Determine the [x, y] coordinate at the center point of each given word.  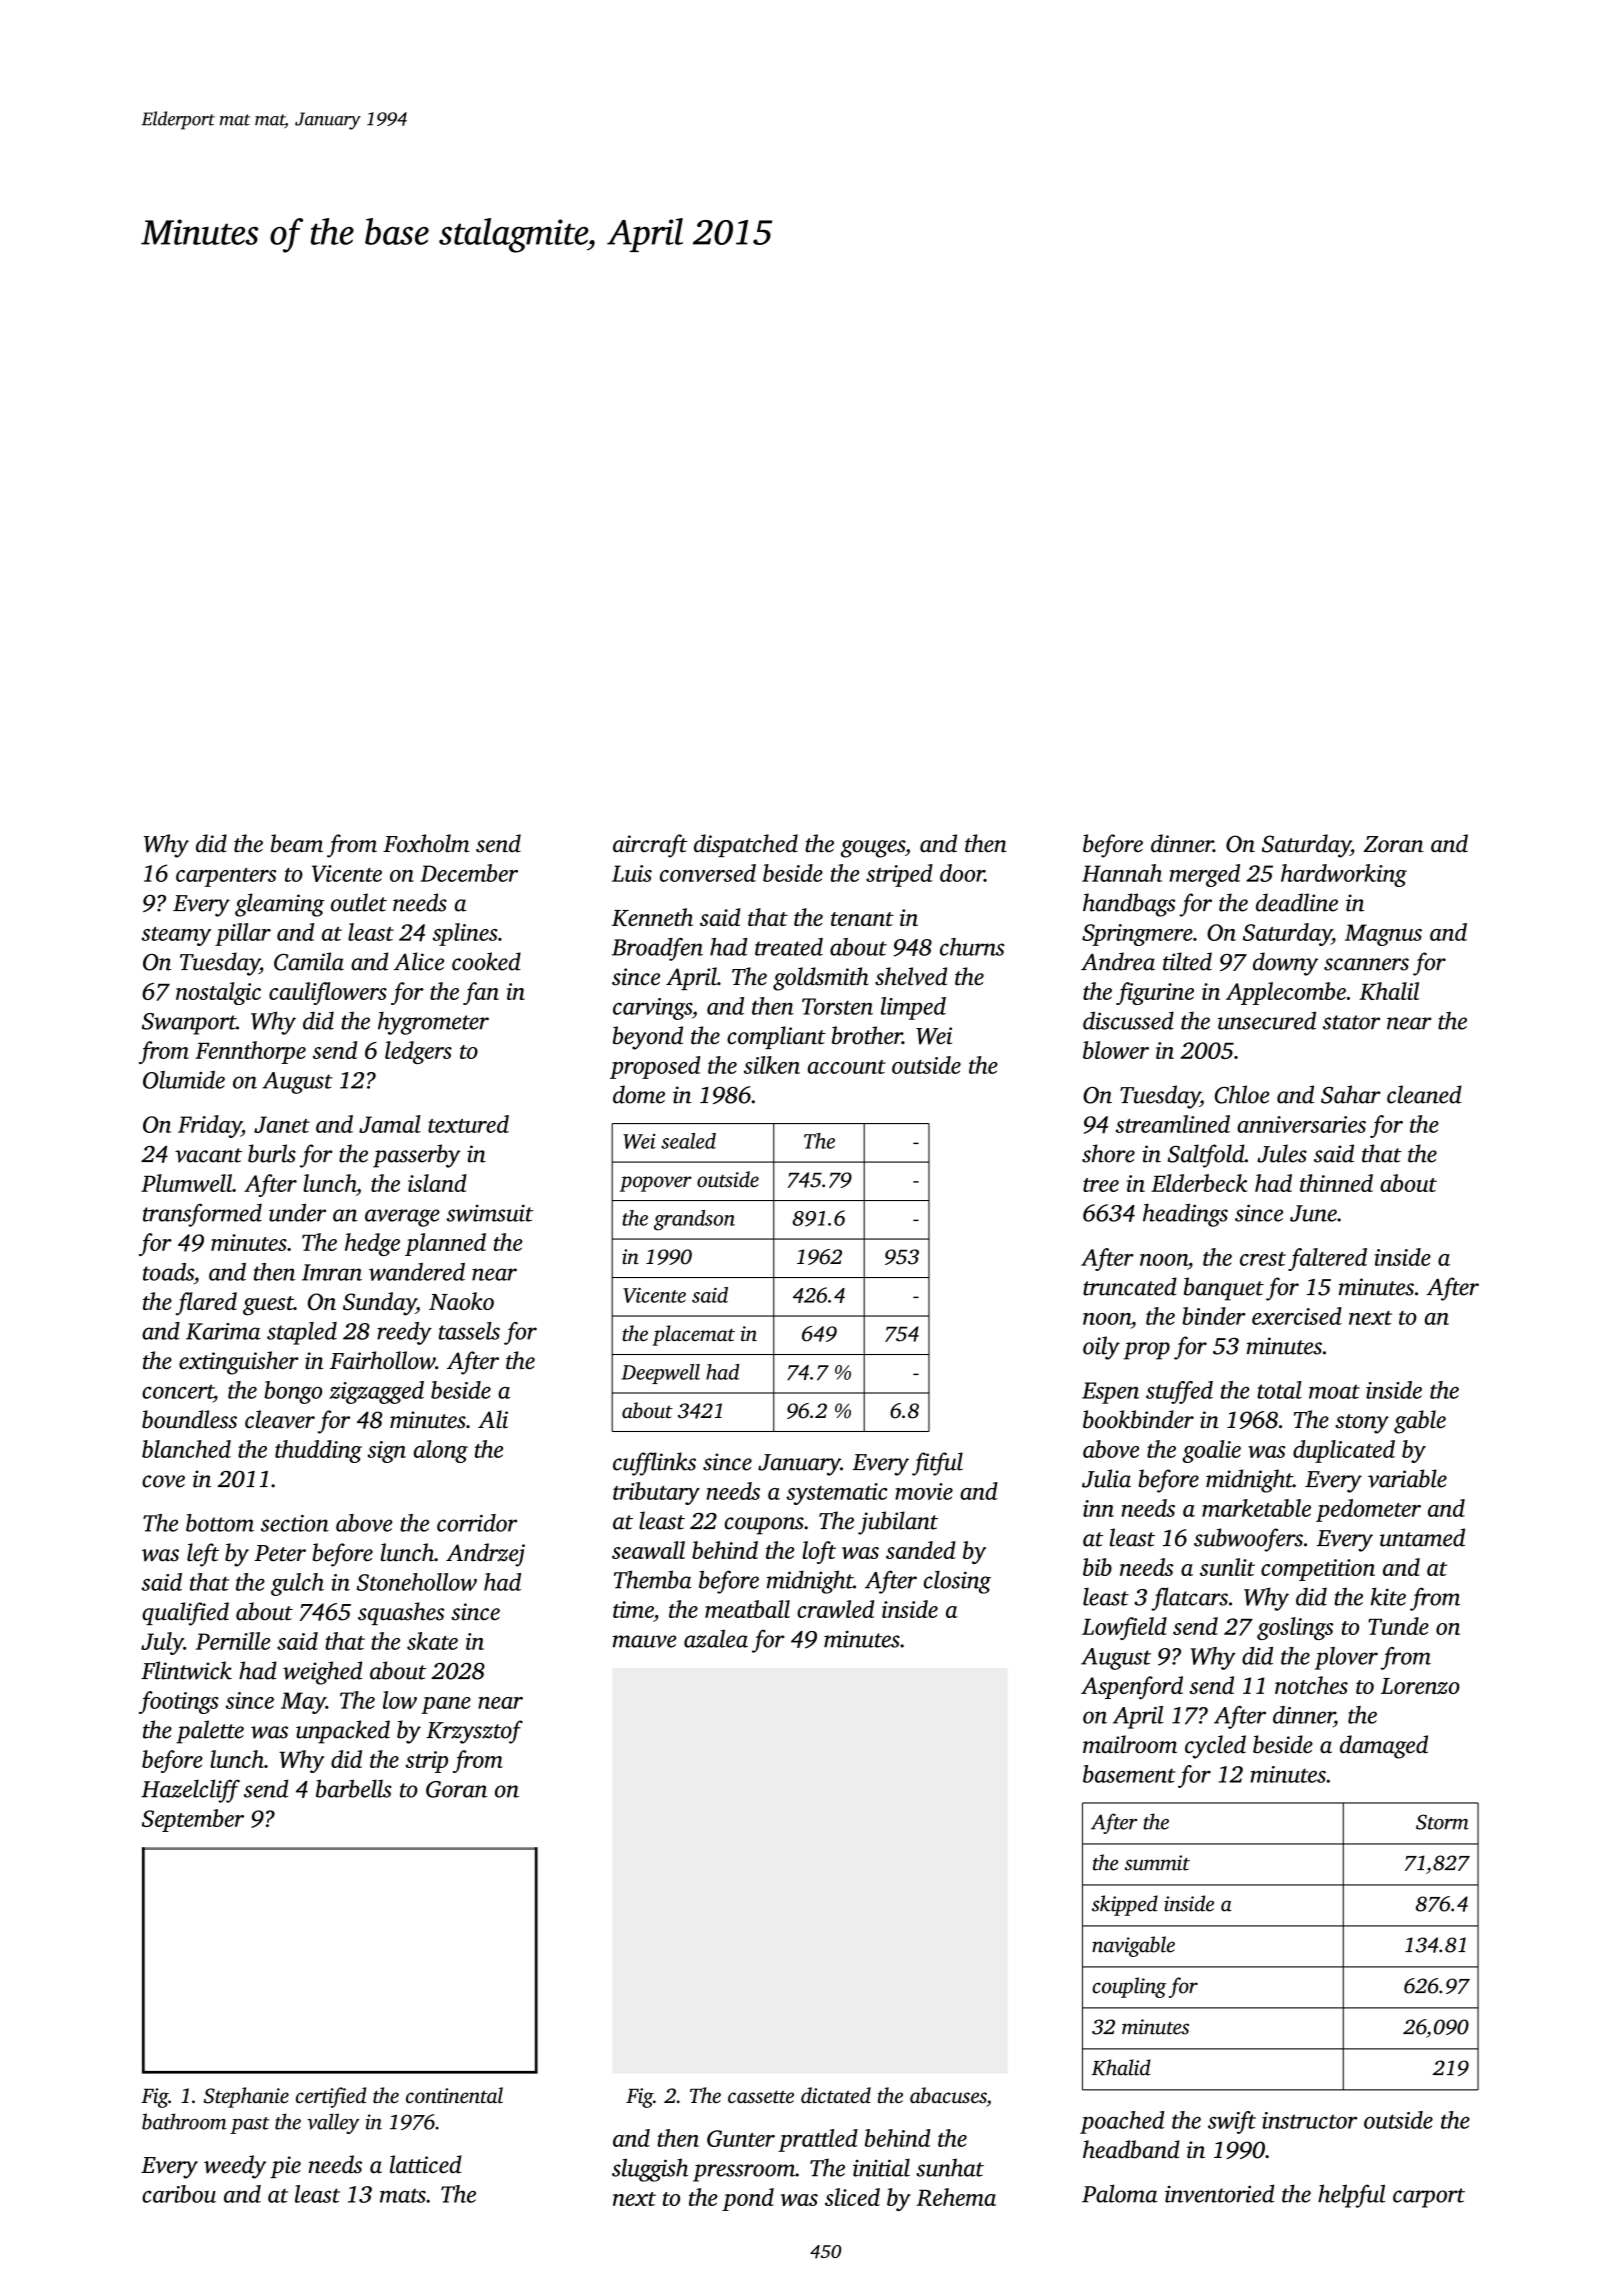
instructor [1309, 2120]
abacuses [948, 2095]
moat [1334, 1391]
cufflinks [654, 1464]
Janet [282, 1124]
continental [454, 2095]
